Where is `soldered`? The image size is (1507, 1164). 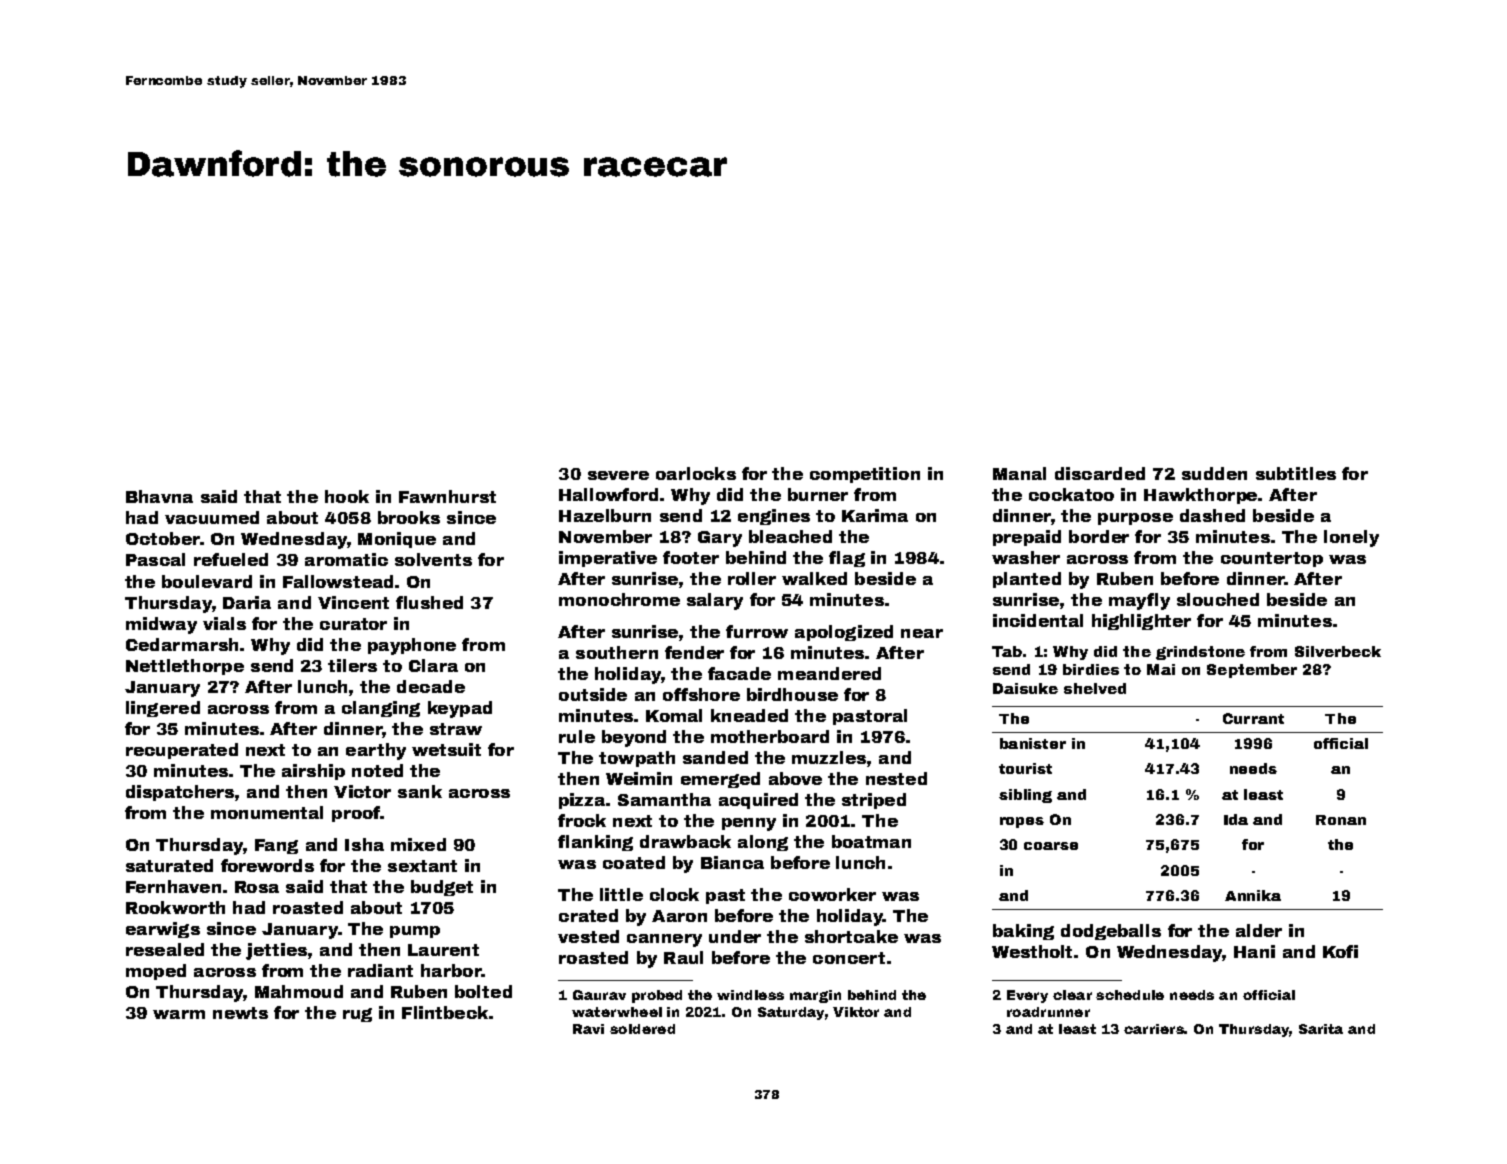
soldered is located at coordinates (642, 1029).
